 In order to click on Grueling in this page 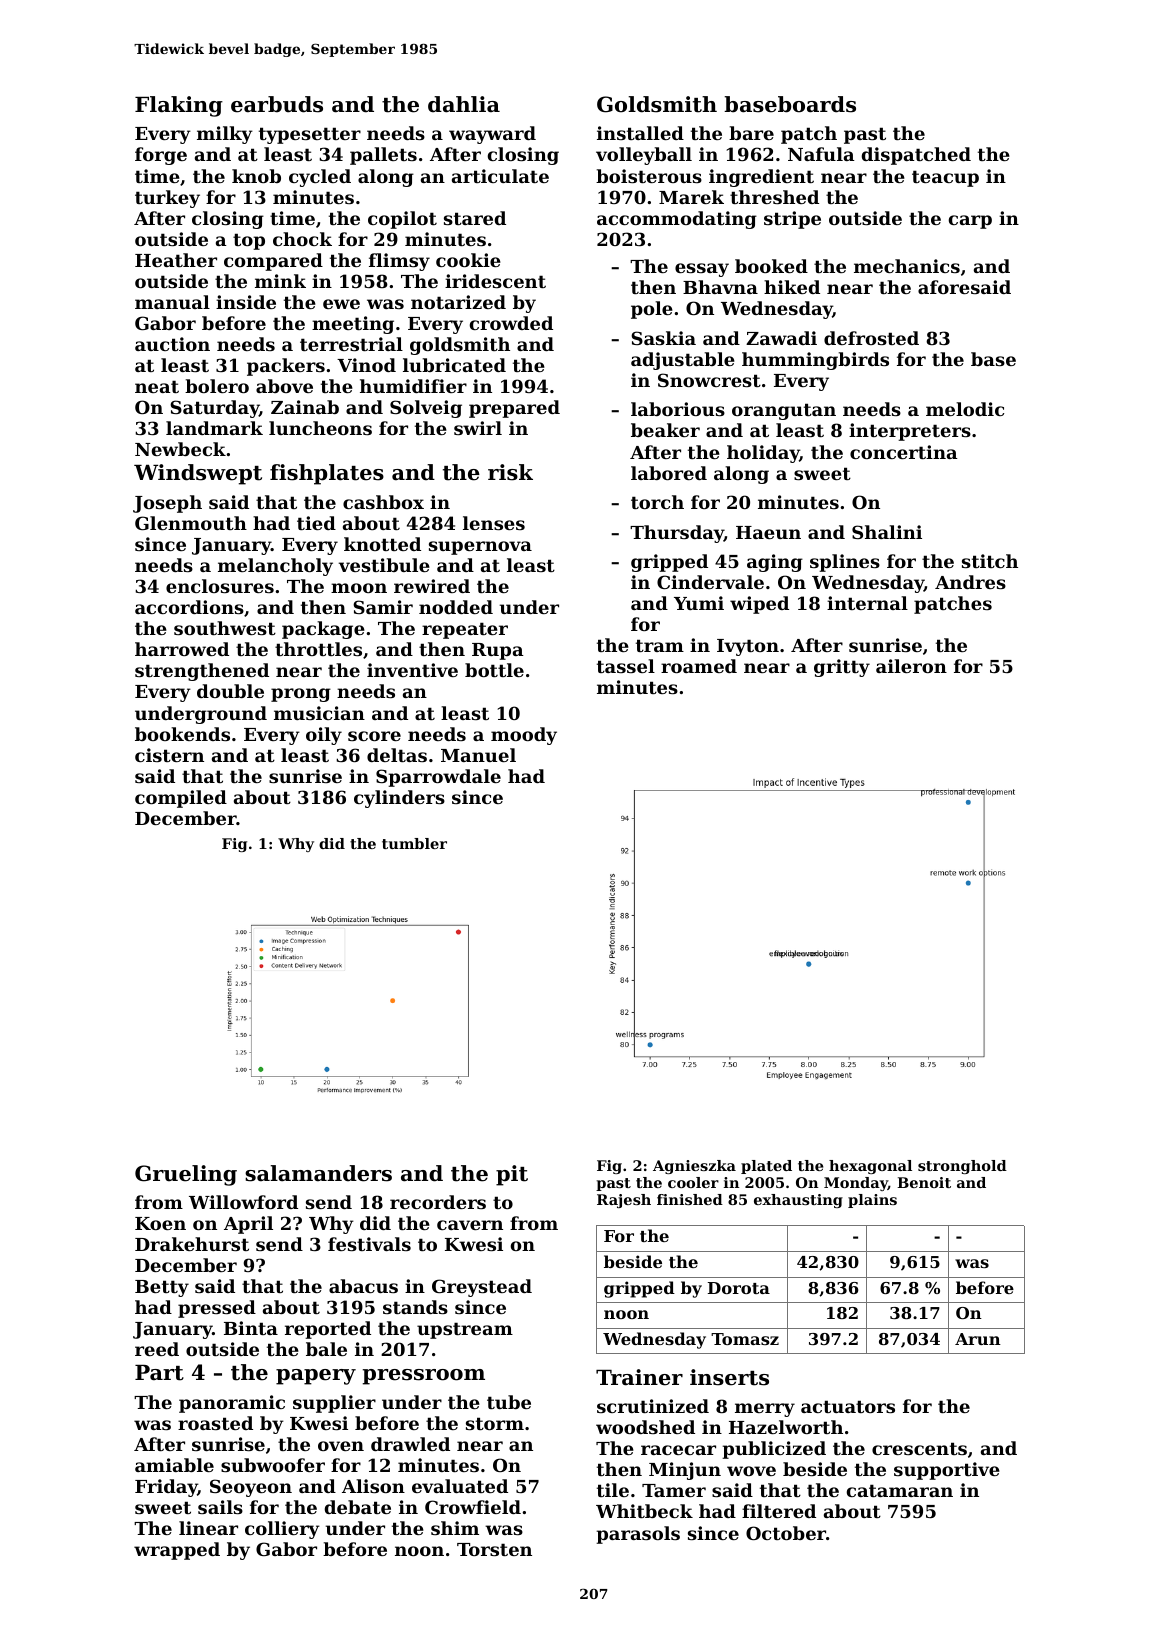, I will do `click(186, 1175)`.
